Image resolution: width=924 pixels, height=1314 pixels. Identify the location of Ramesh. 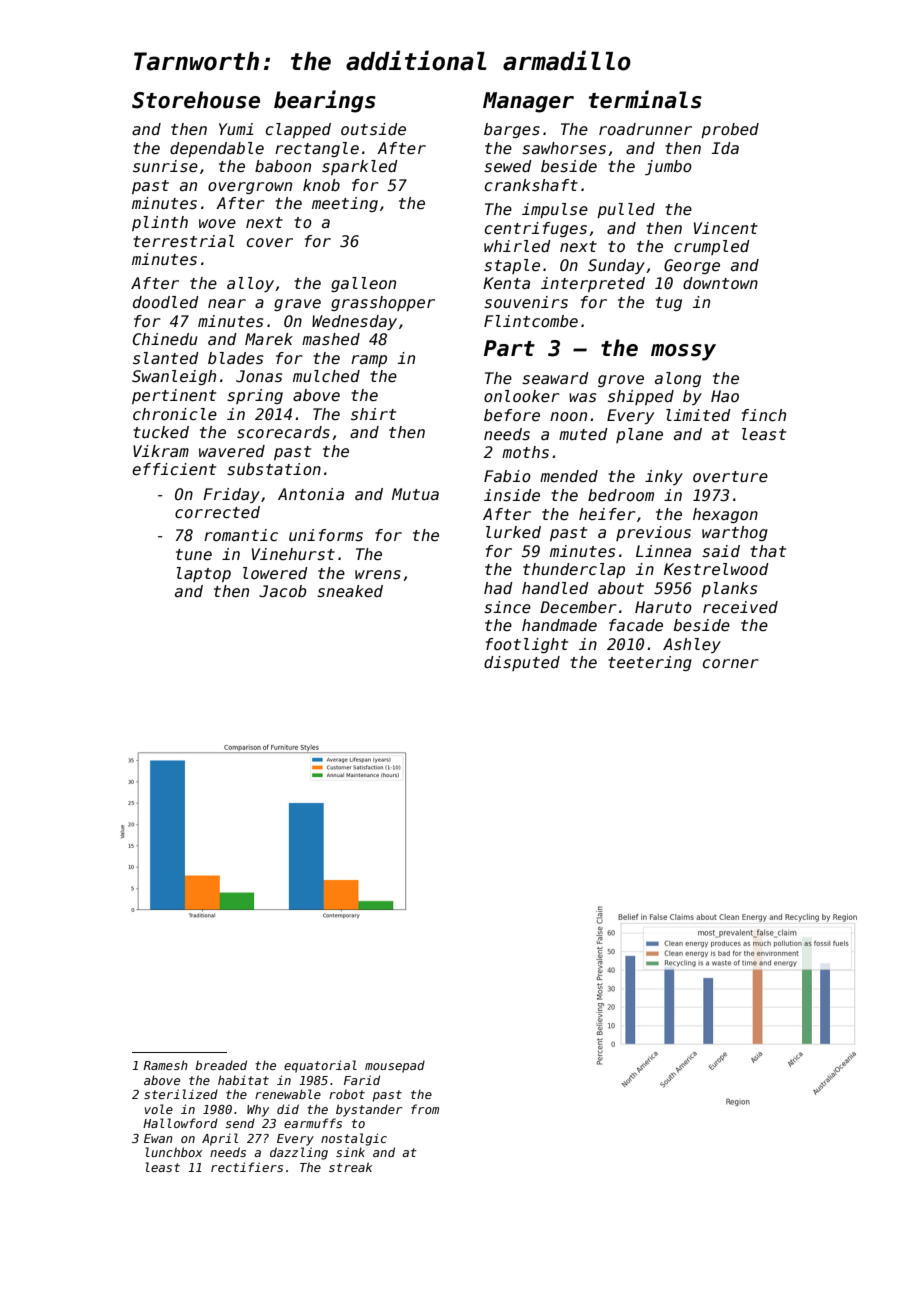
(165, 1065).
